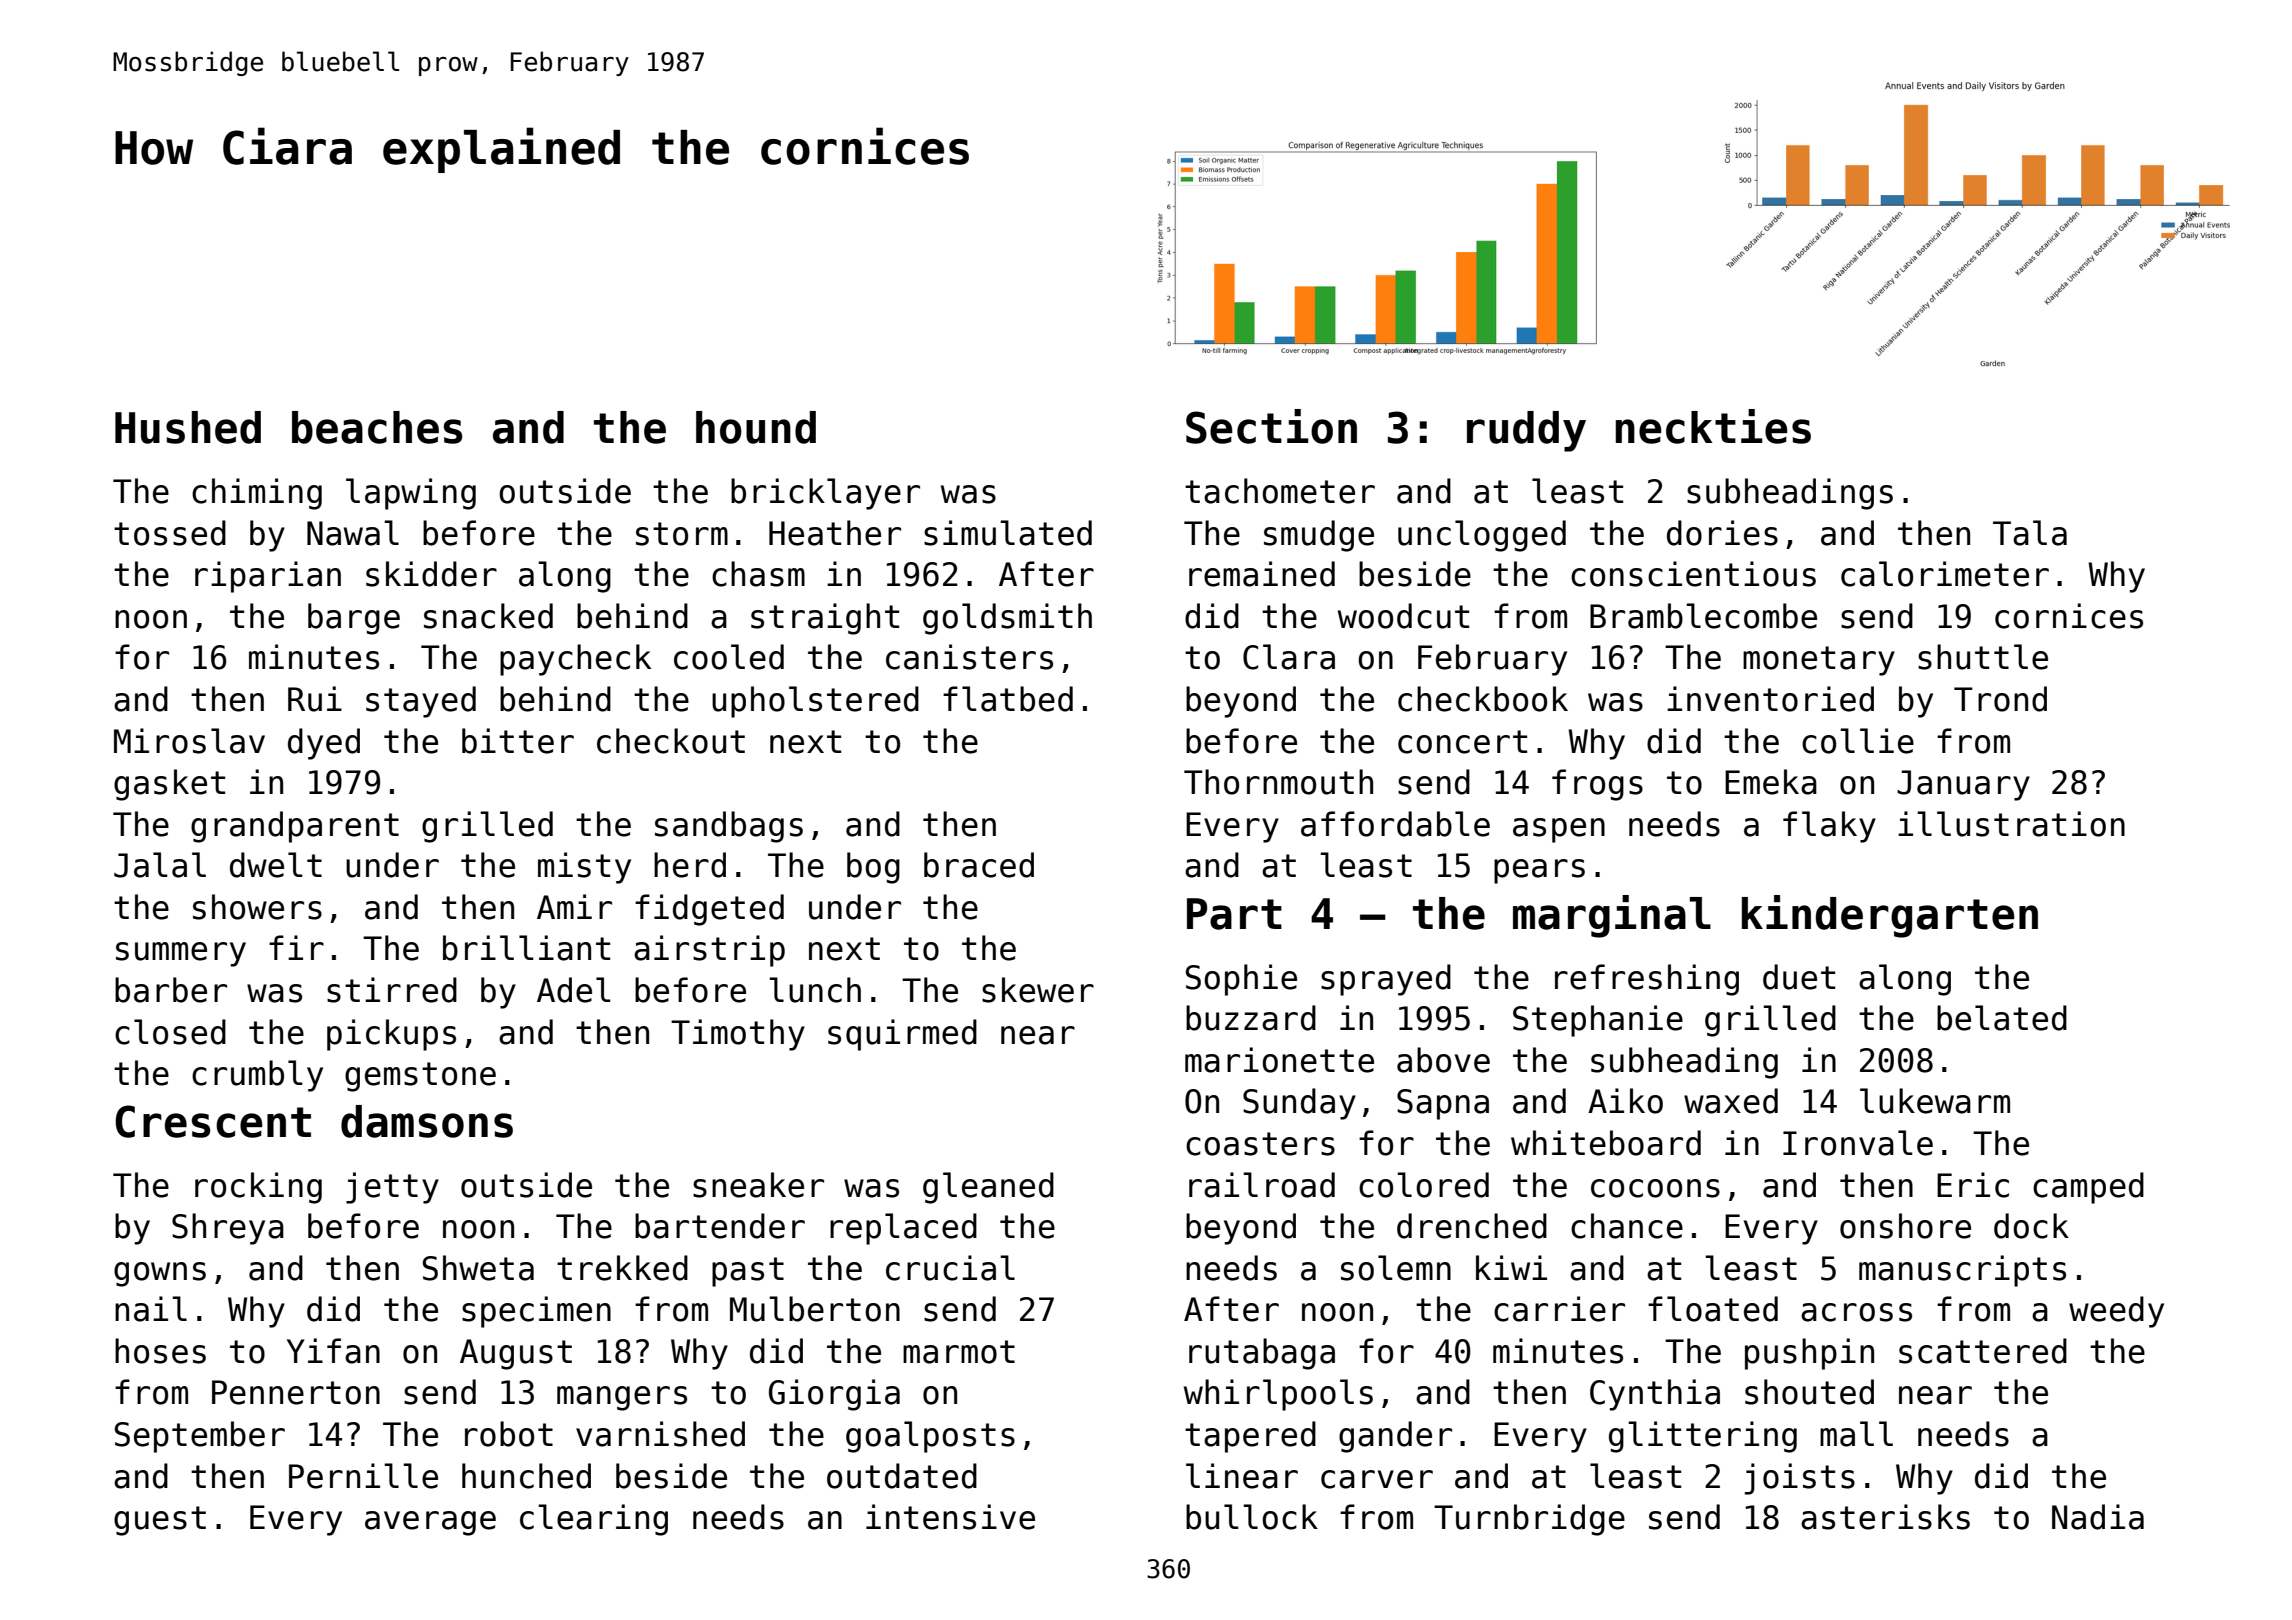 The width and height of the page is (2292, 1620). Describe the element at coordinates (1539, 871) in the page. I see `pears` at that location.
